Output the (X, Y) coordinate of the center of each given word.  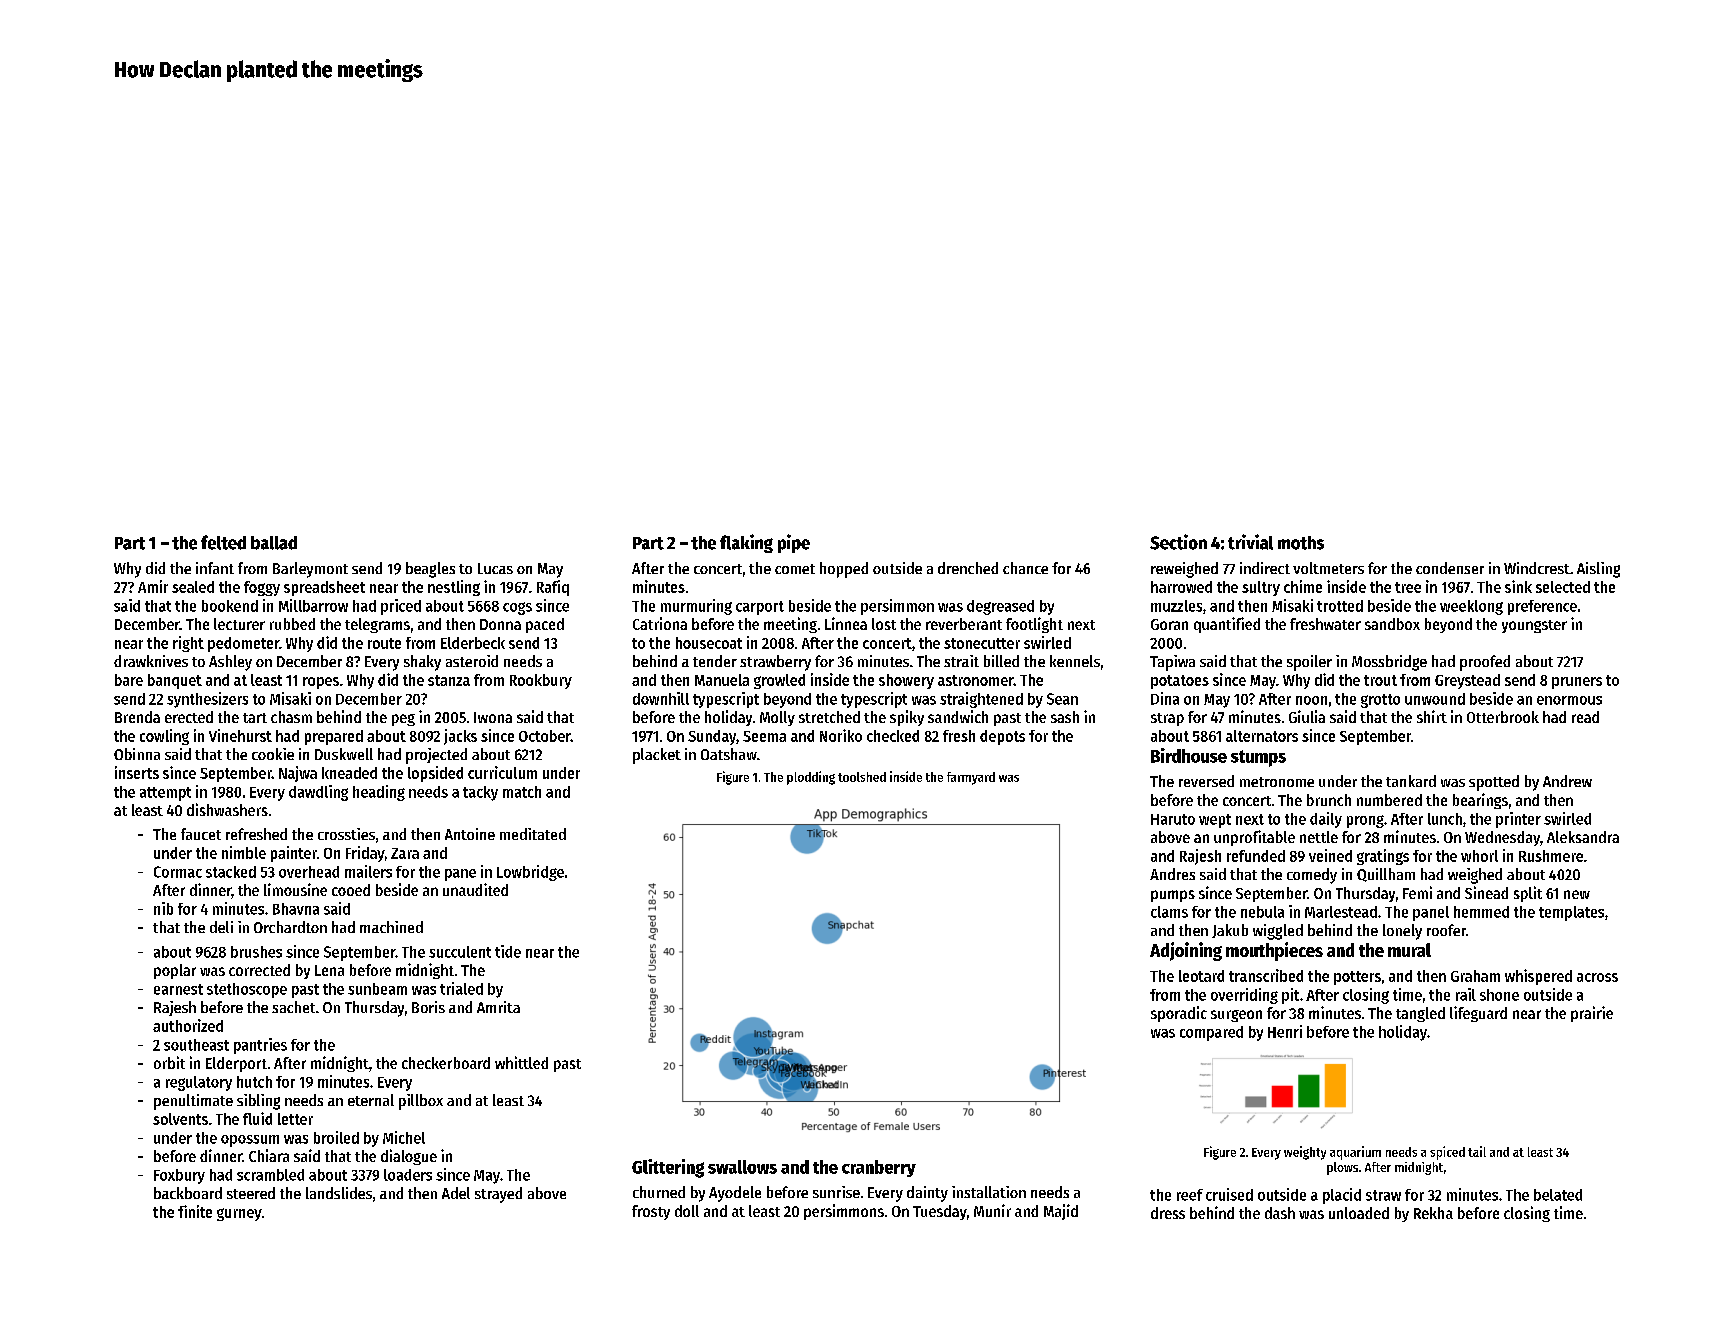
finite (195, 1211)
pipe (794, 543)
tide (508, 951)
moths (1301, 543)
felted (223, 542)
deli (221, 927)
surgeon (1236, 1016)
